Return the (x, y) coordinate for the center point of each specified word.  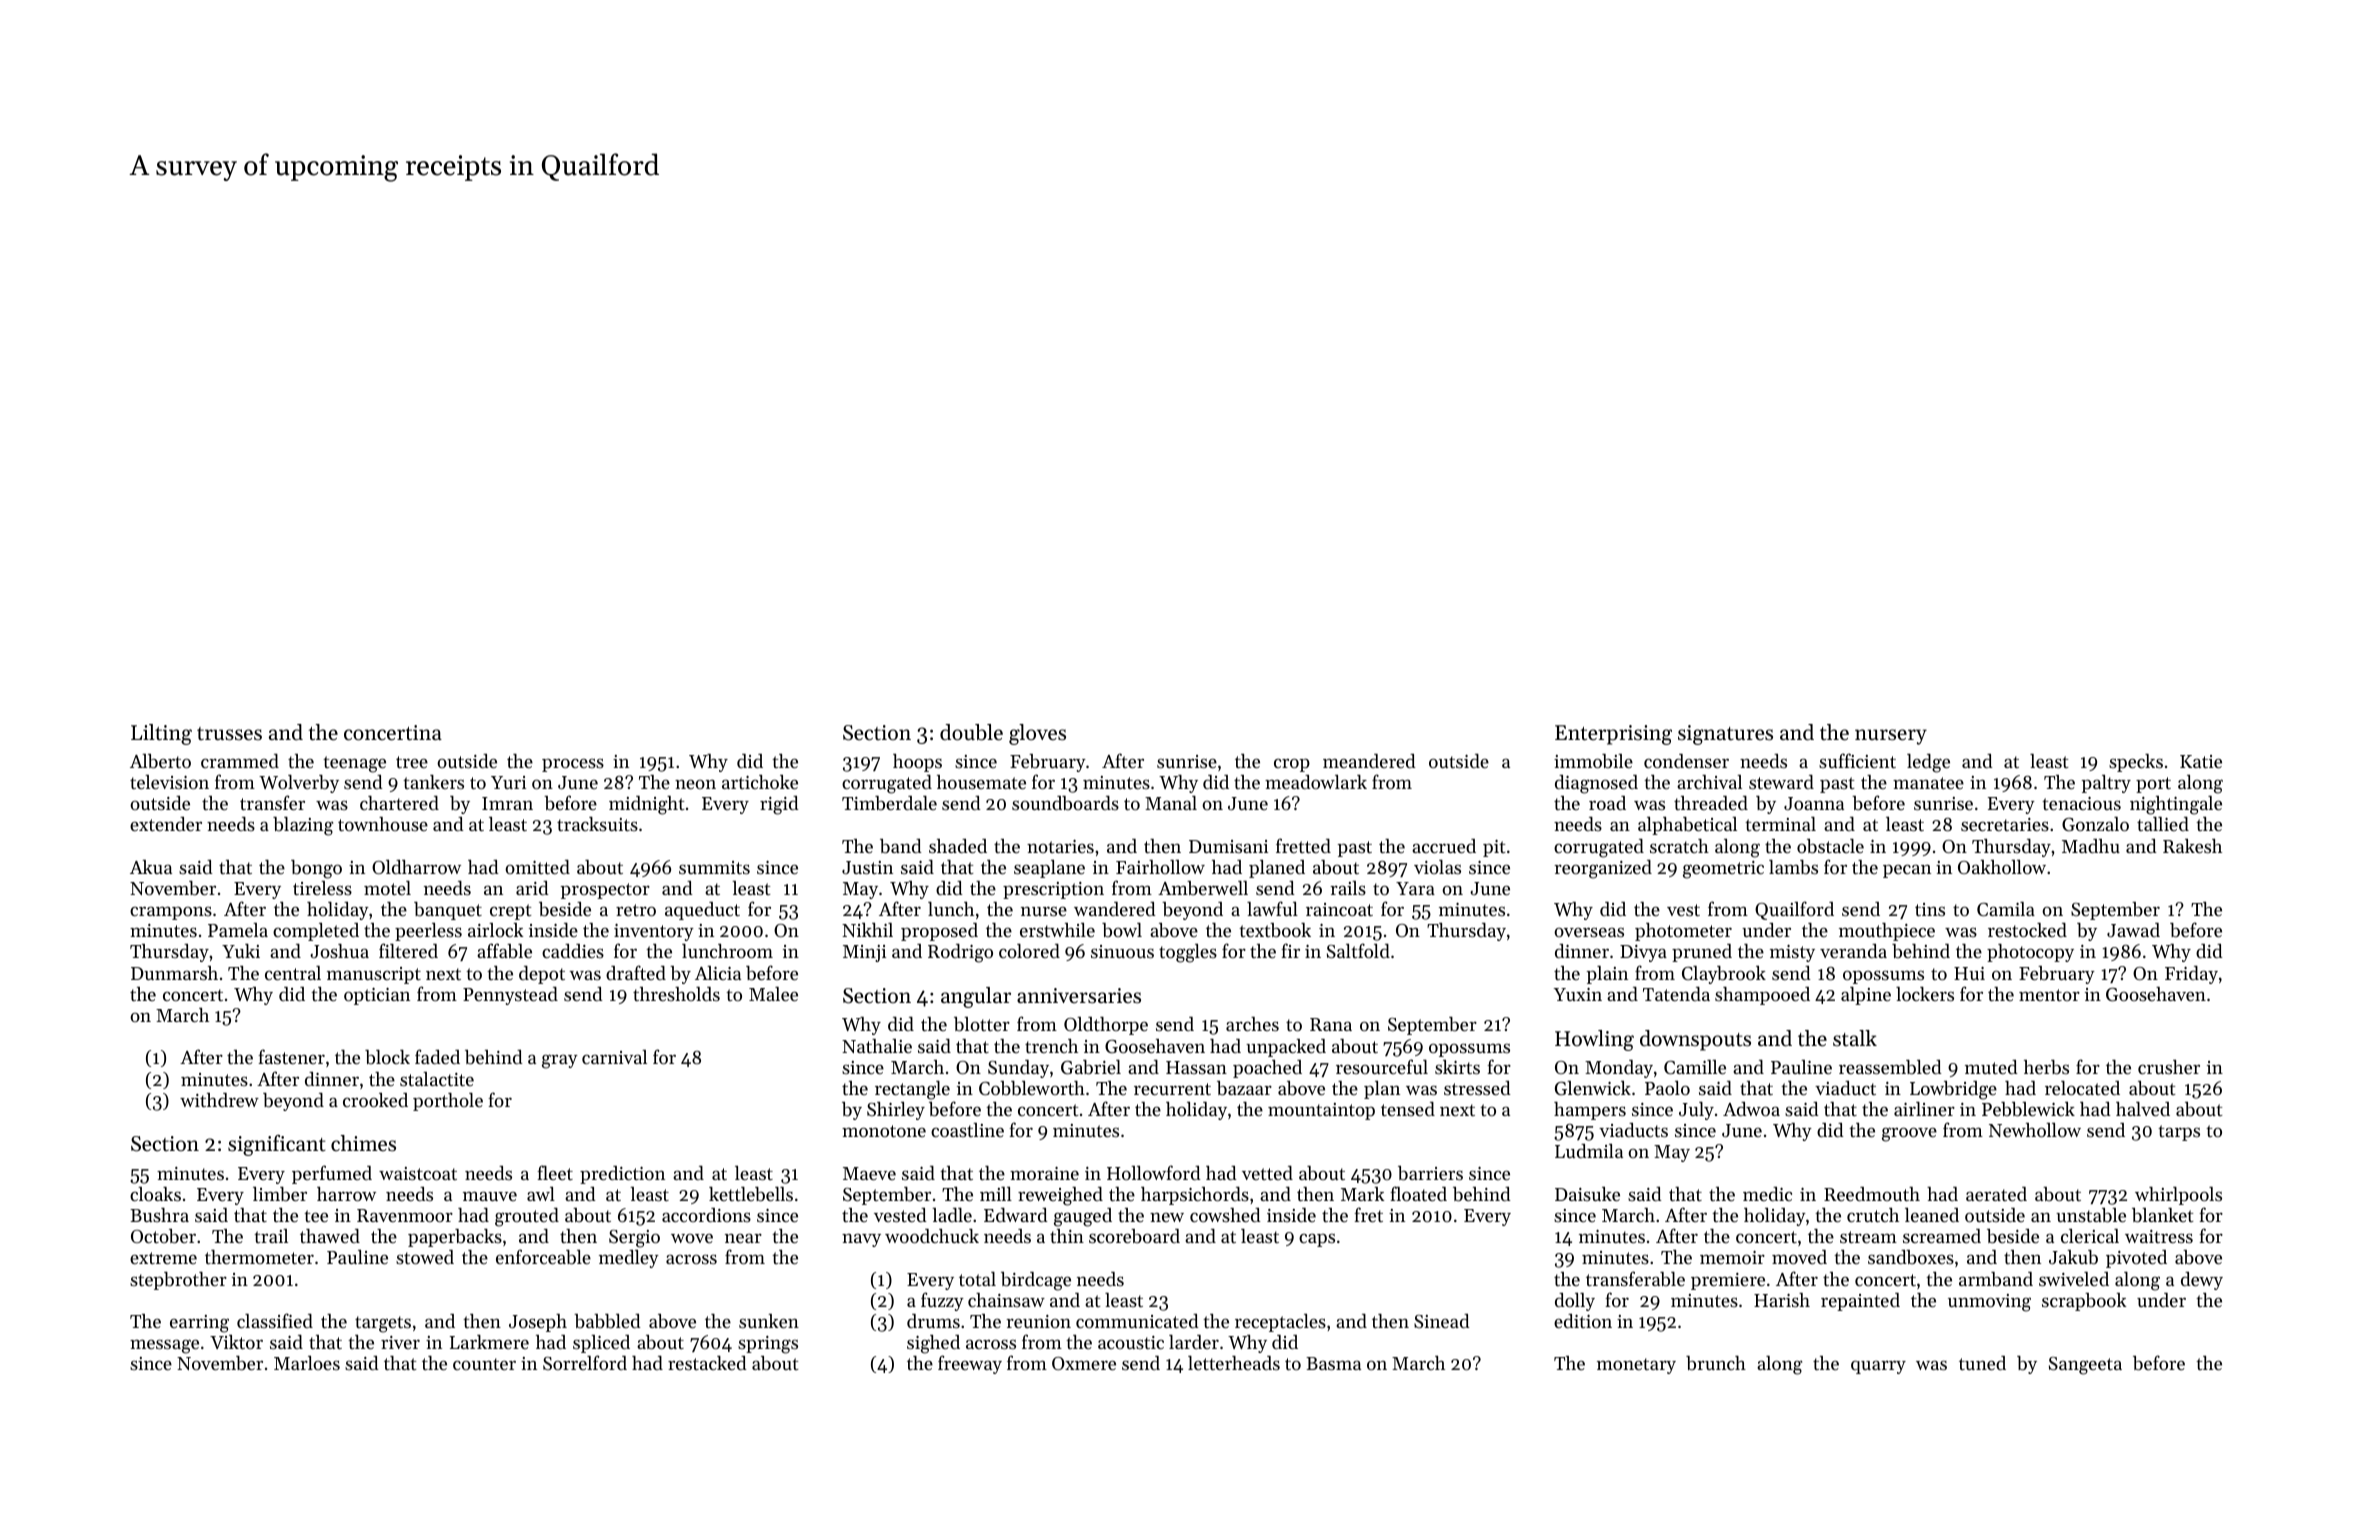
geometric (1723, 870)
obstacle (1830, 846)
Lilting (161, 734)
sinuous (1122, 951)
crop (1292, 765)
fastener (291, 1056)
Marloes (307, 1363)
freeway (970, 1364)
